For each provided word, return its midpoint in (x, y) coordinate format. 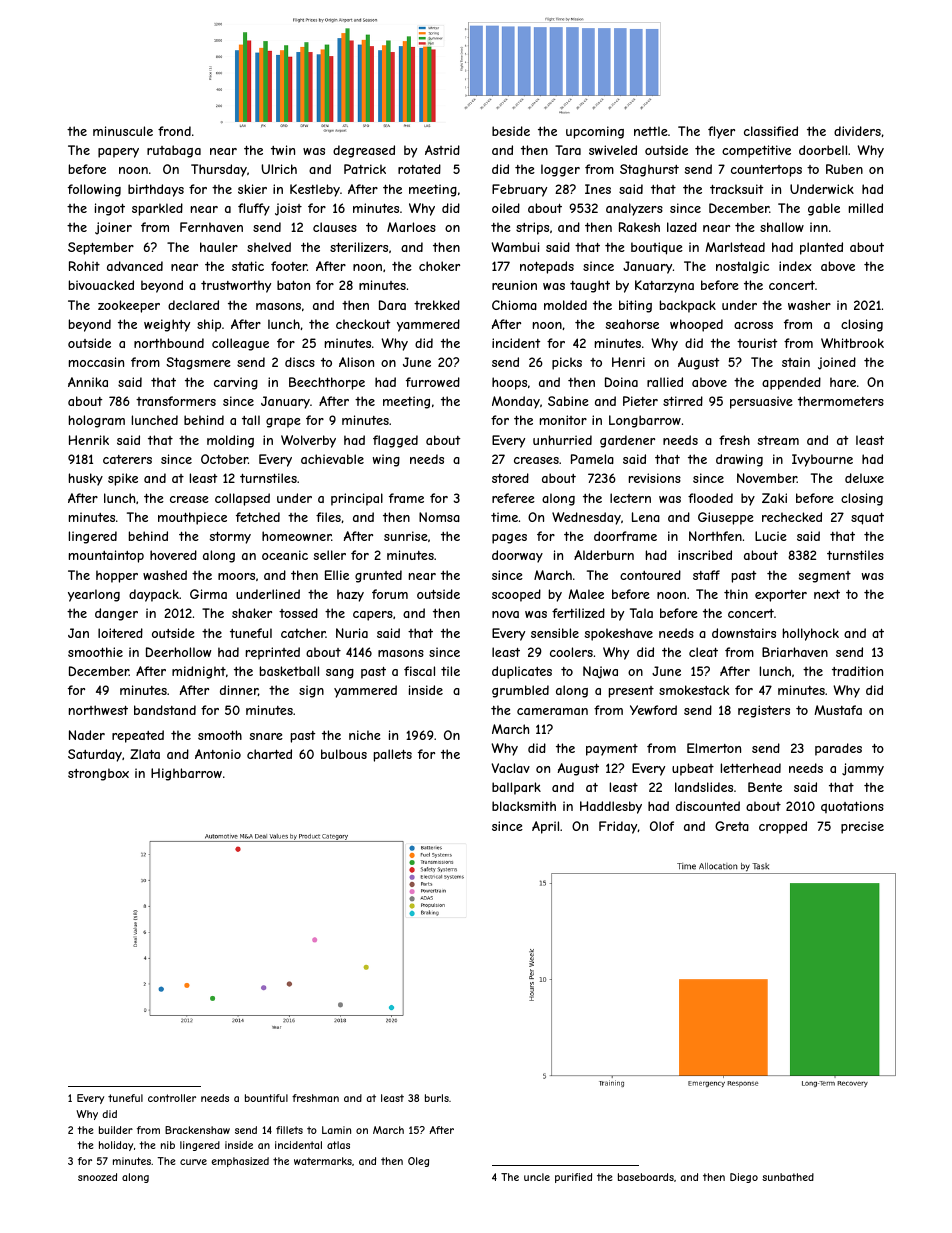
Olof (662, 826)
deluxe (864, 478)
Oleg (418, 1162)
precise (862, 827)
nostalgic (742, 267)
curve (193, 1162)
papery (118, 153)
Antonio (218, 754)
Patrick (365, 169)
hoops (509, 383)
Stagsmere (198, 363)
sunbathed (788, 1177)
